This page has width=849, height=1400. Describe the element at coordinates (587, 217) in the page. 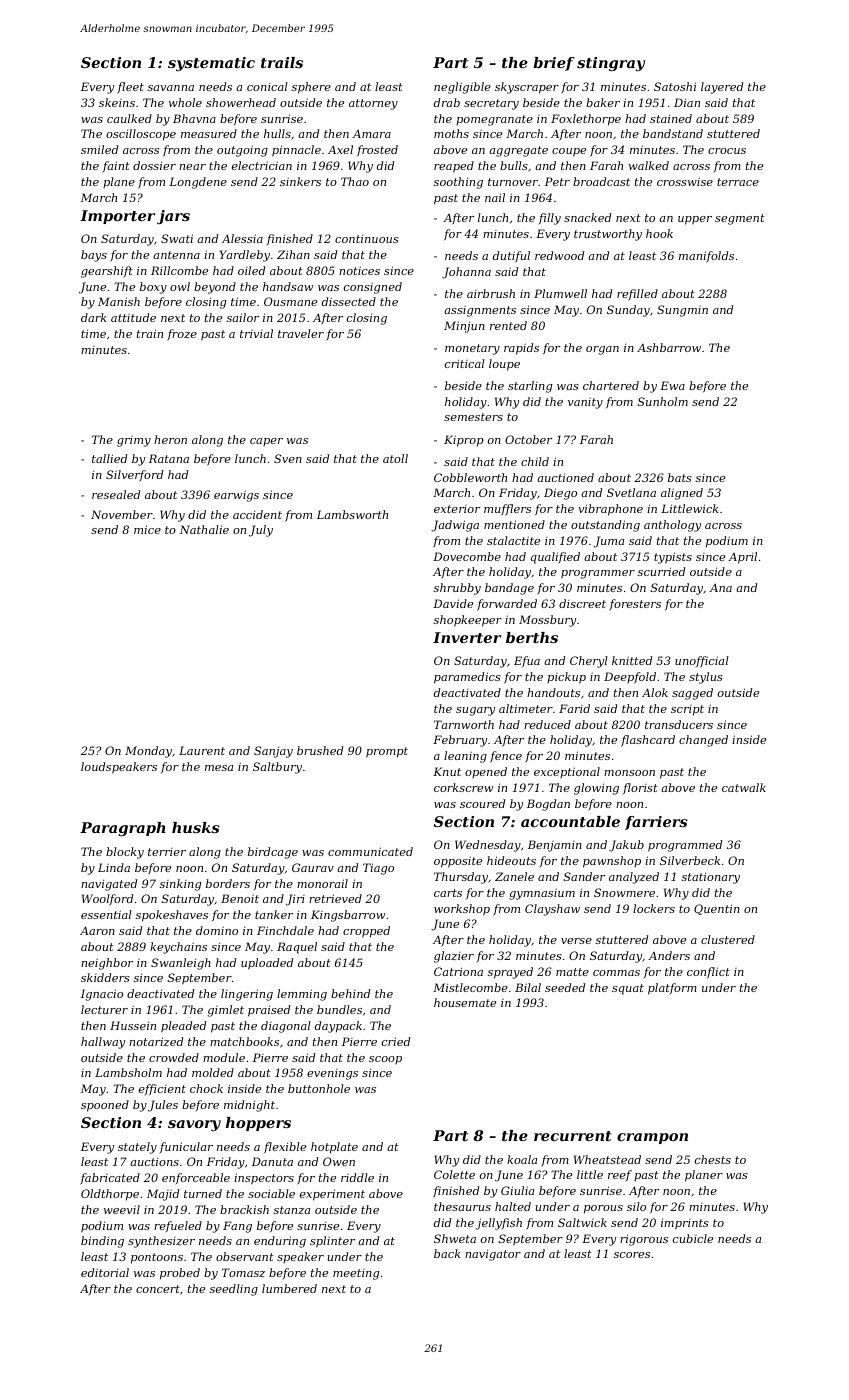

I see `snacked` at that location.
